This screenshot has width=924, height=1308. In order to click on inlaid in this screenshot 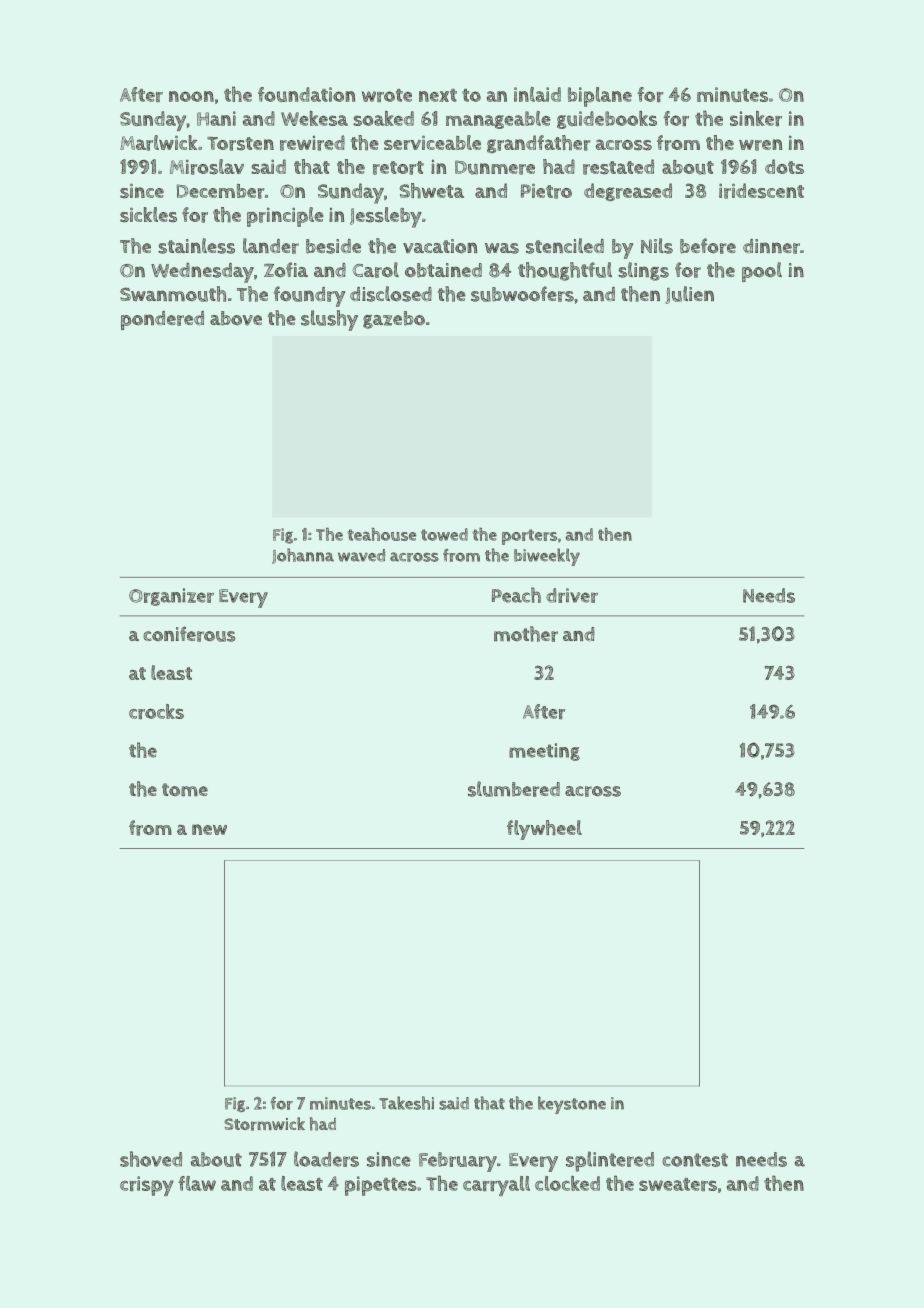, I will do `click(537, 94)`.
